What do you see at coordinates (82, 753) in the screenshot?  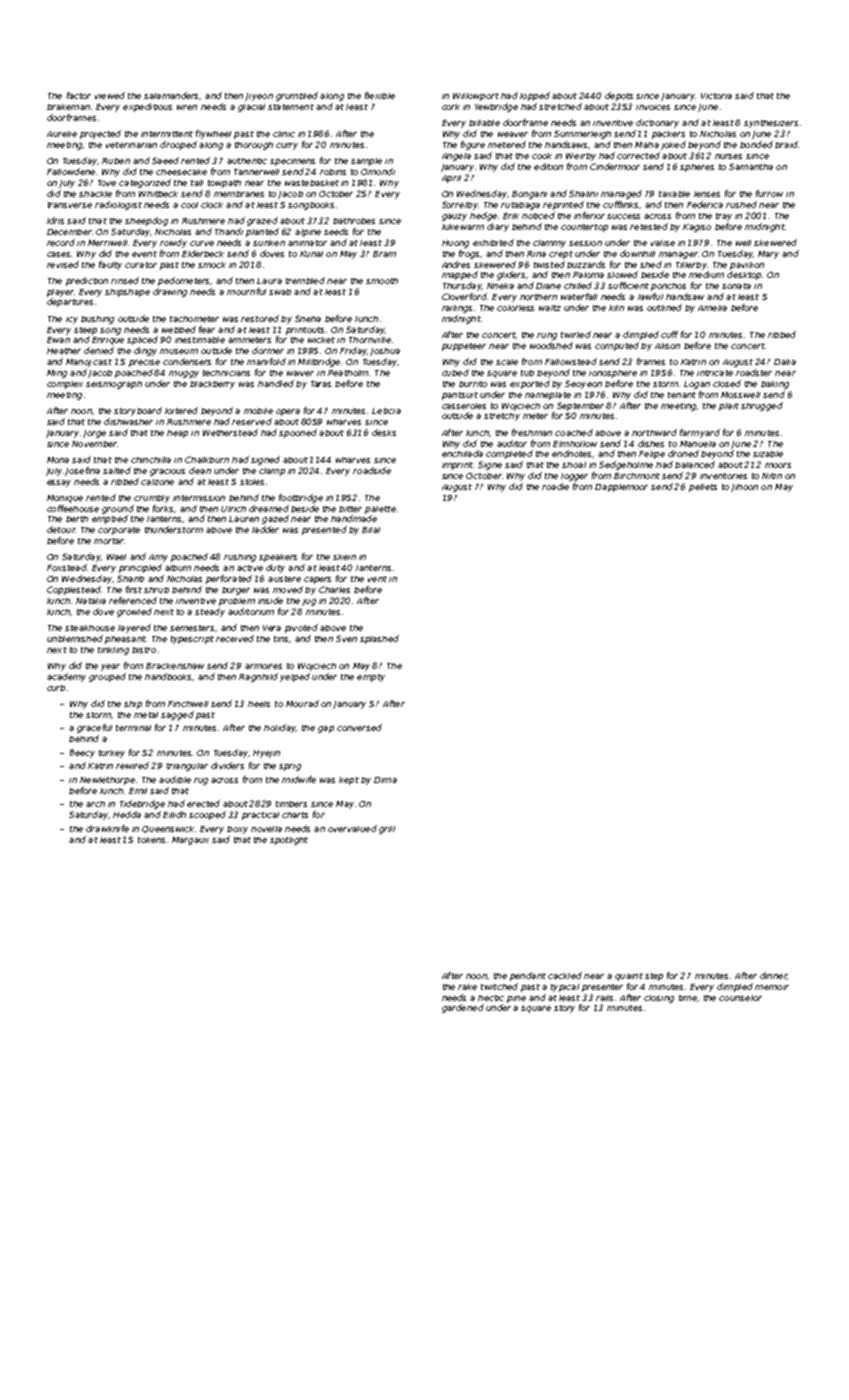 I see `fleecy` at bounding box center [82, 753].
